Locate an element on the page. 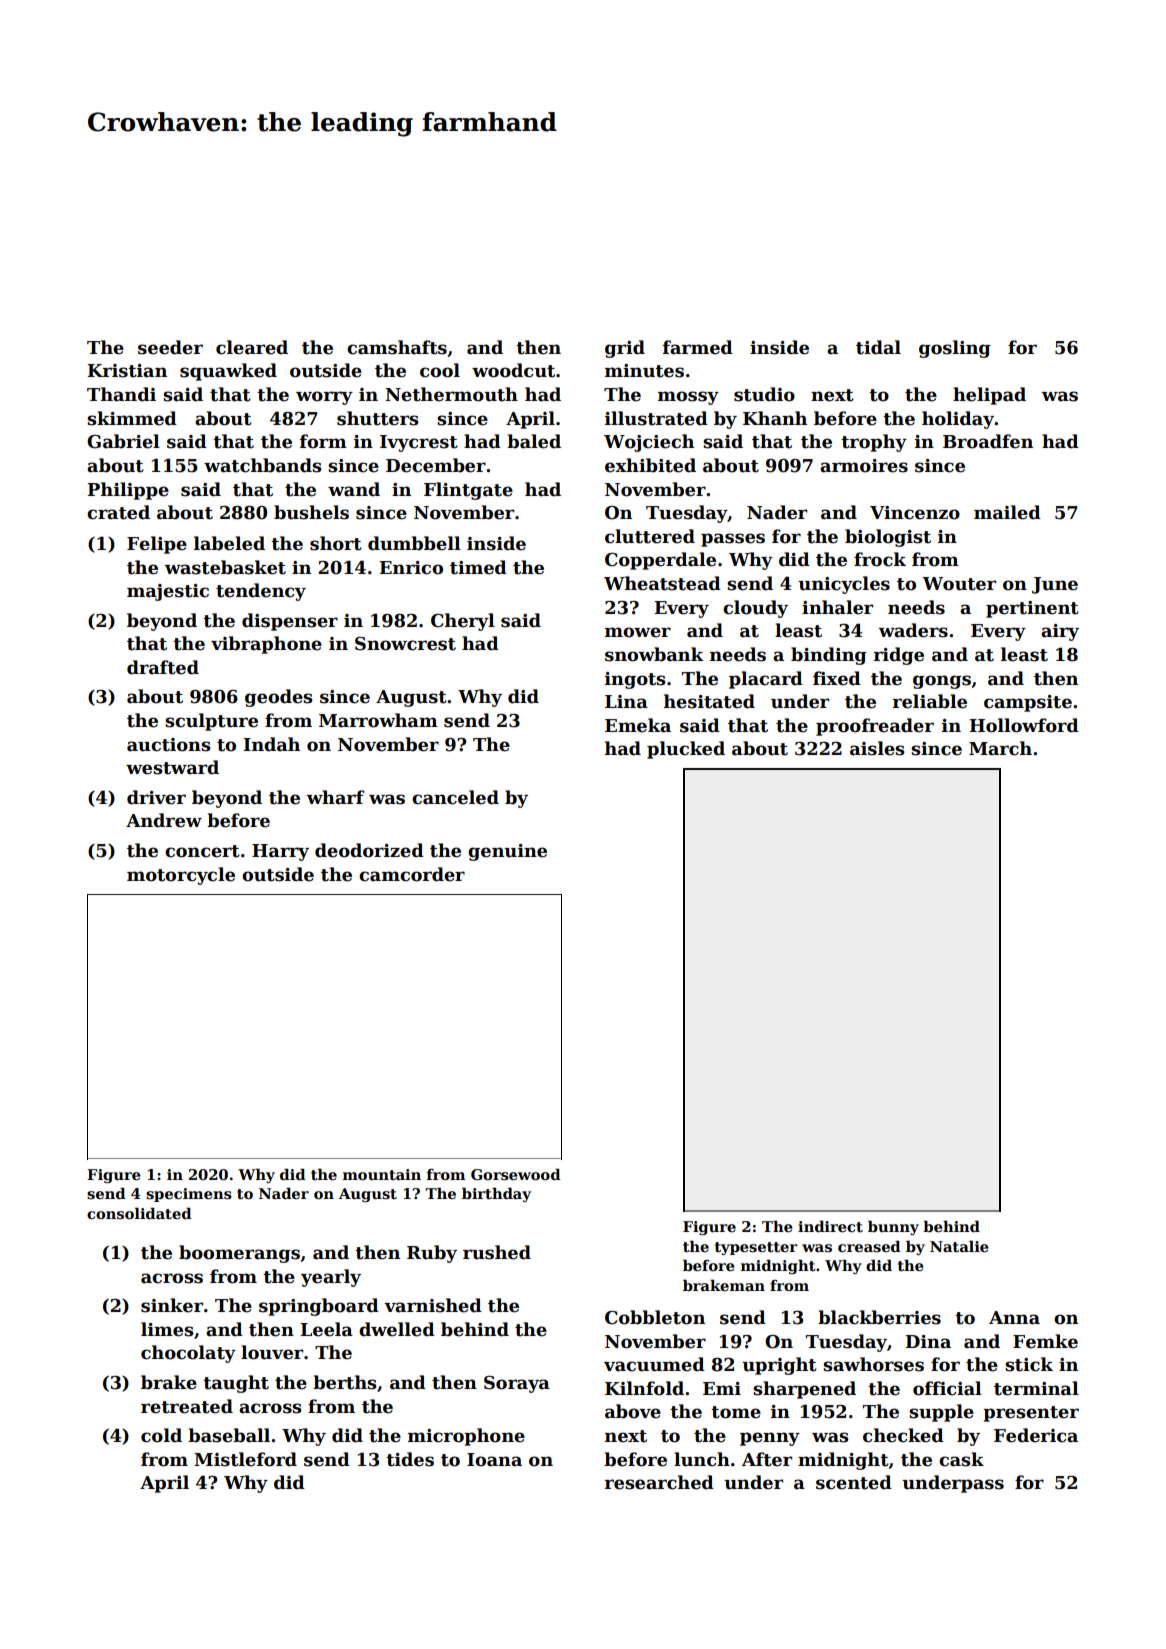  bunny is located at coordinates (893, 1228).
